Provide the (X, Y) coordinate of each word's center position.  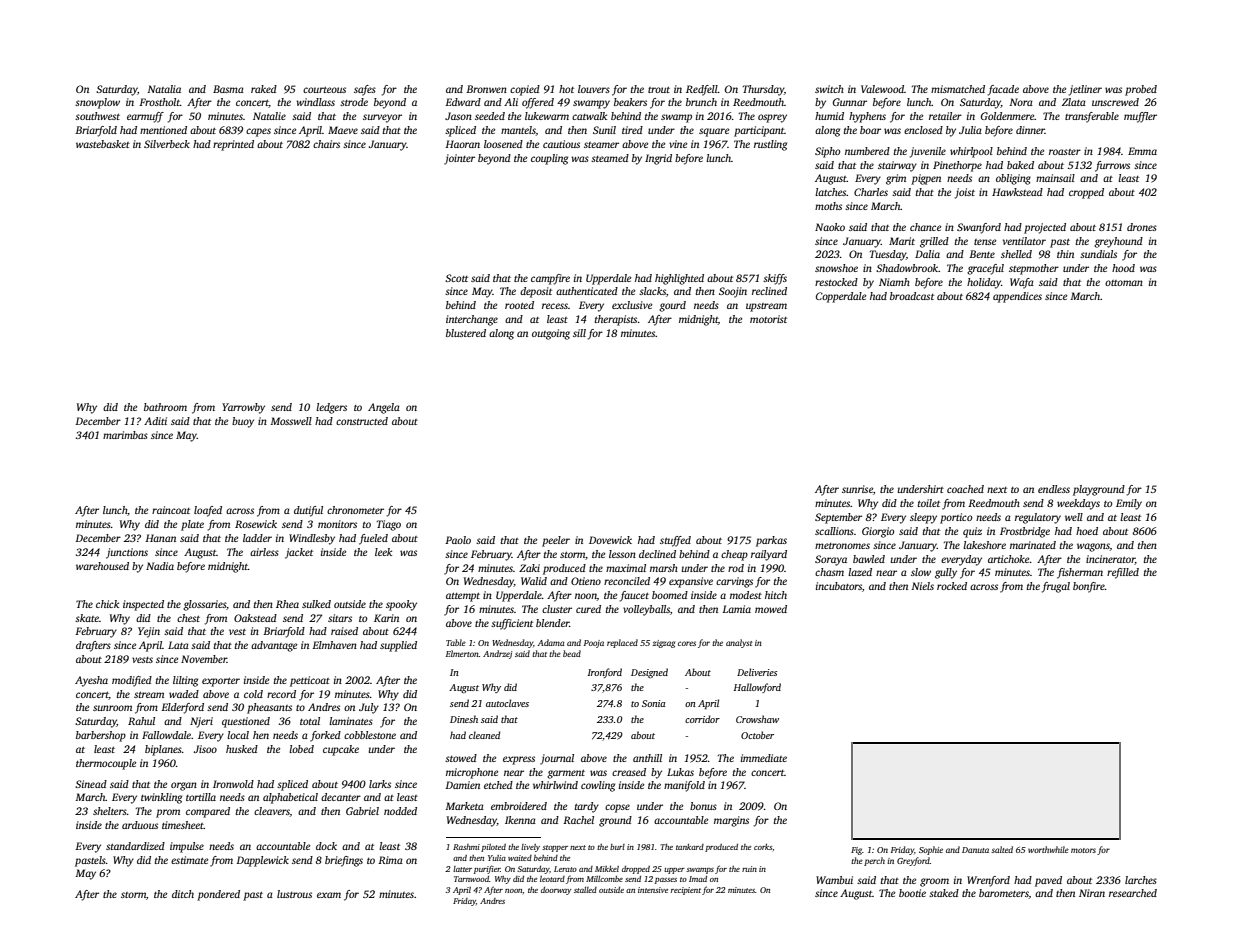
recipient (686, 891)
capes (258, 132)
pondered (218, 895)
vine (678, 144)
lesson (622, 554)
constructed (362, 421)
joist (965, 193)
